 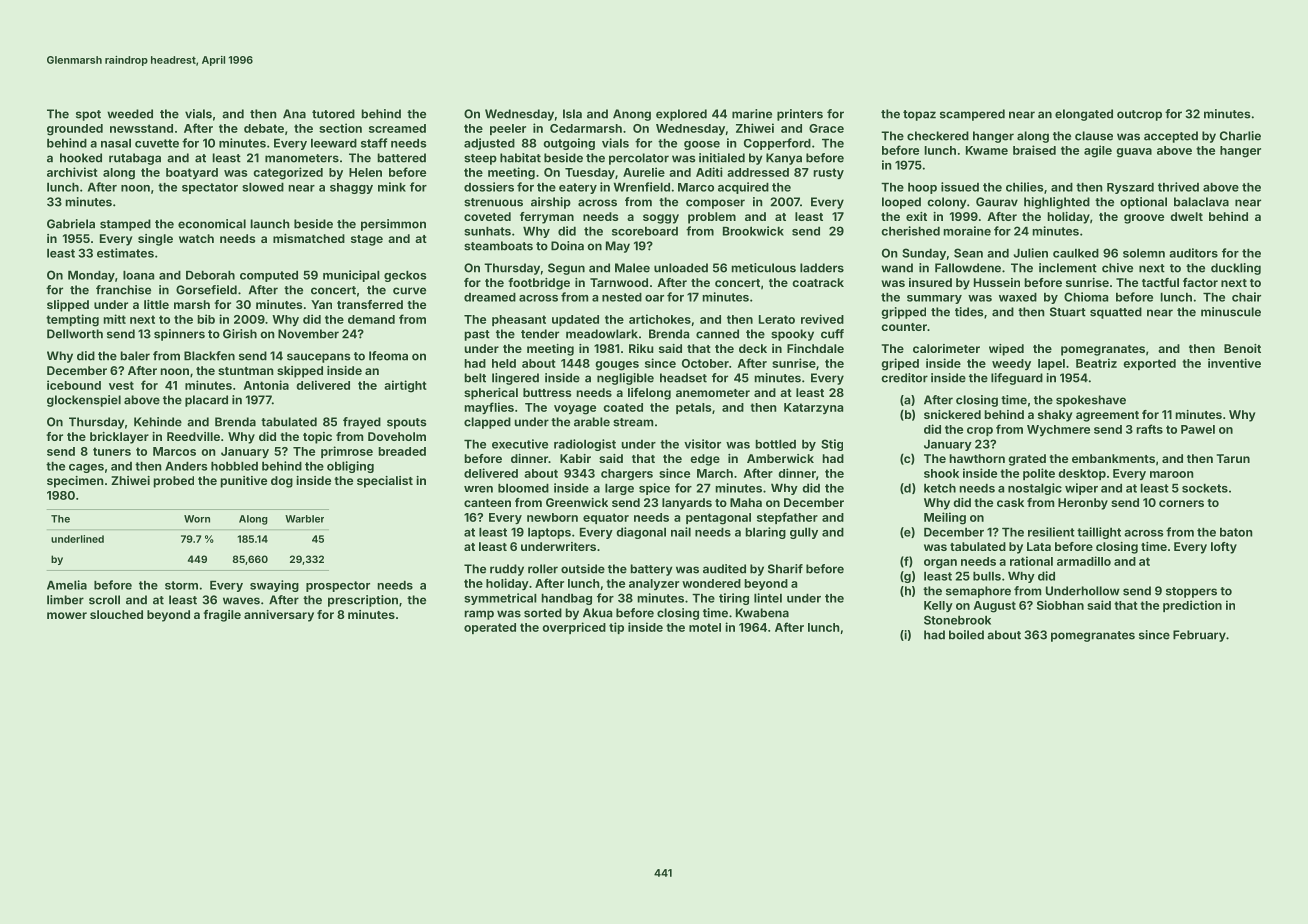 I want to click on Gorsefield, so click(x=206, y=290).
